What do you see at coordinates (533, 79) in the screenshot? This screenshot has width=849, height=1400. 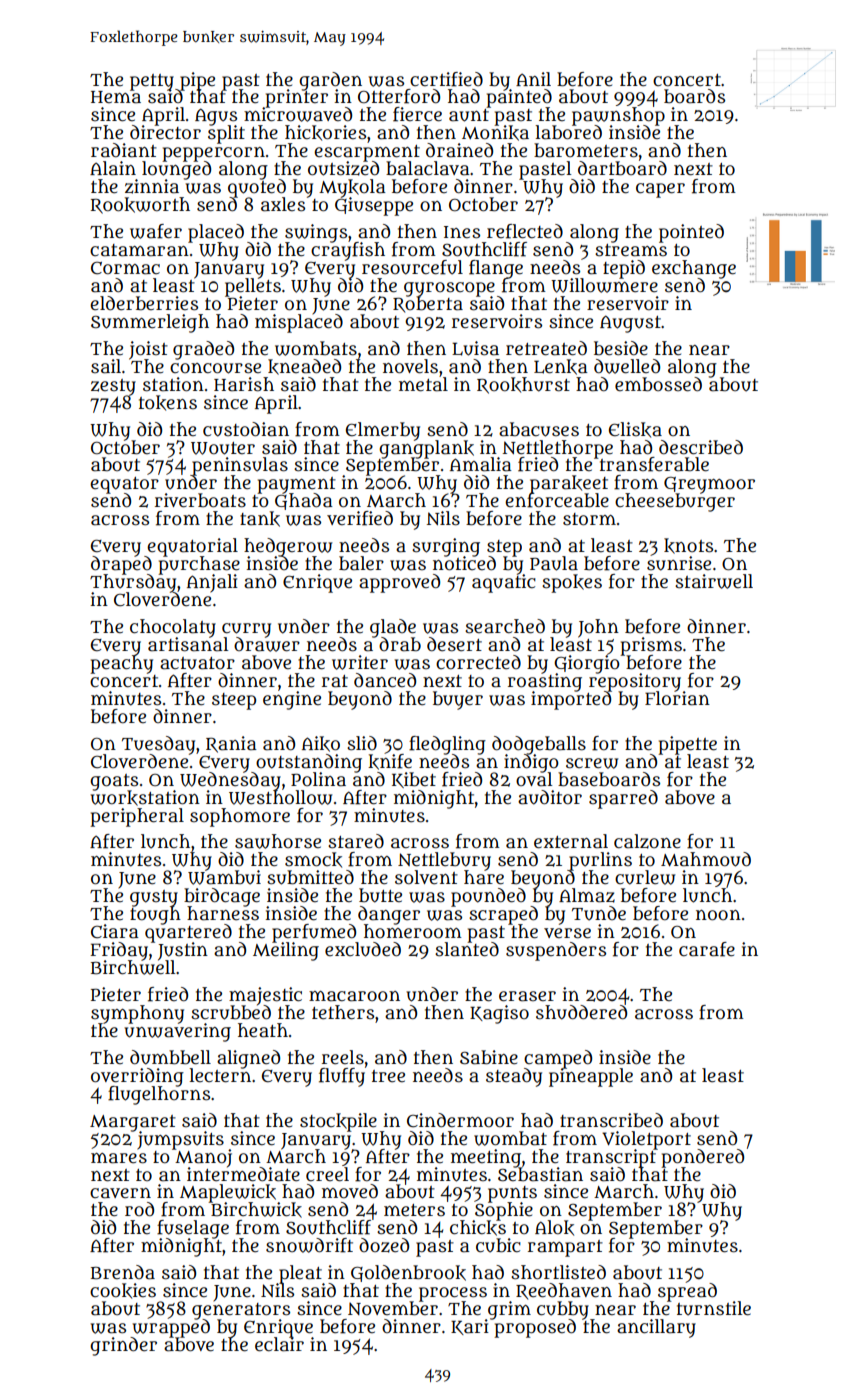 I see `Anil` at bounding box center [533, 79].
